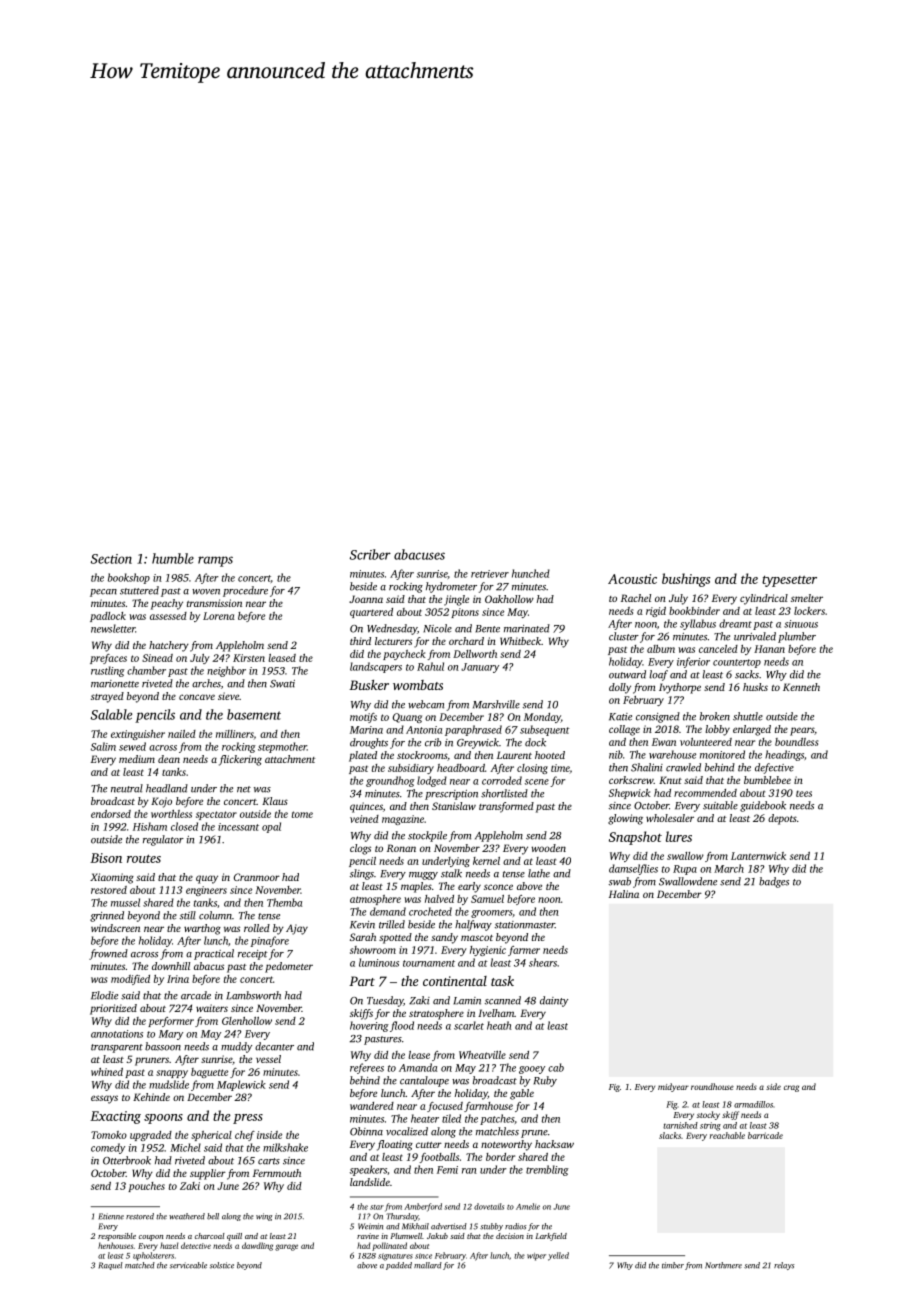 This document has width=924, height=1308. Describe the element at coordinates (248, 1119) in the document. I see `press` at that location.
